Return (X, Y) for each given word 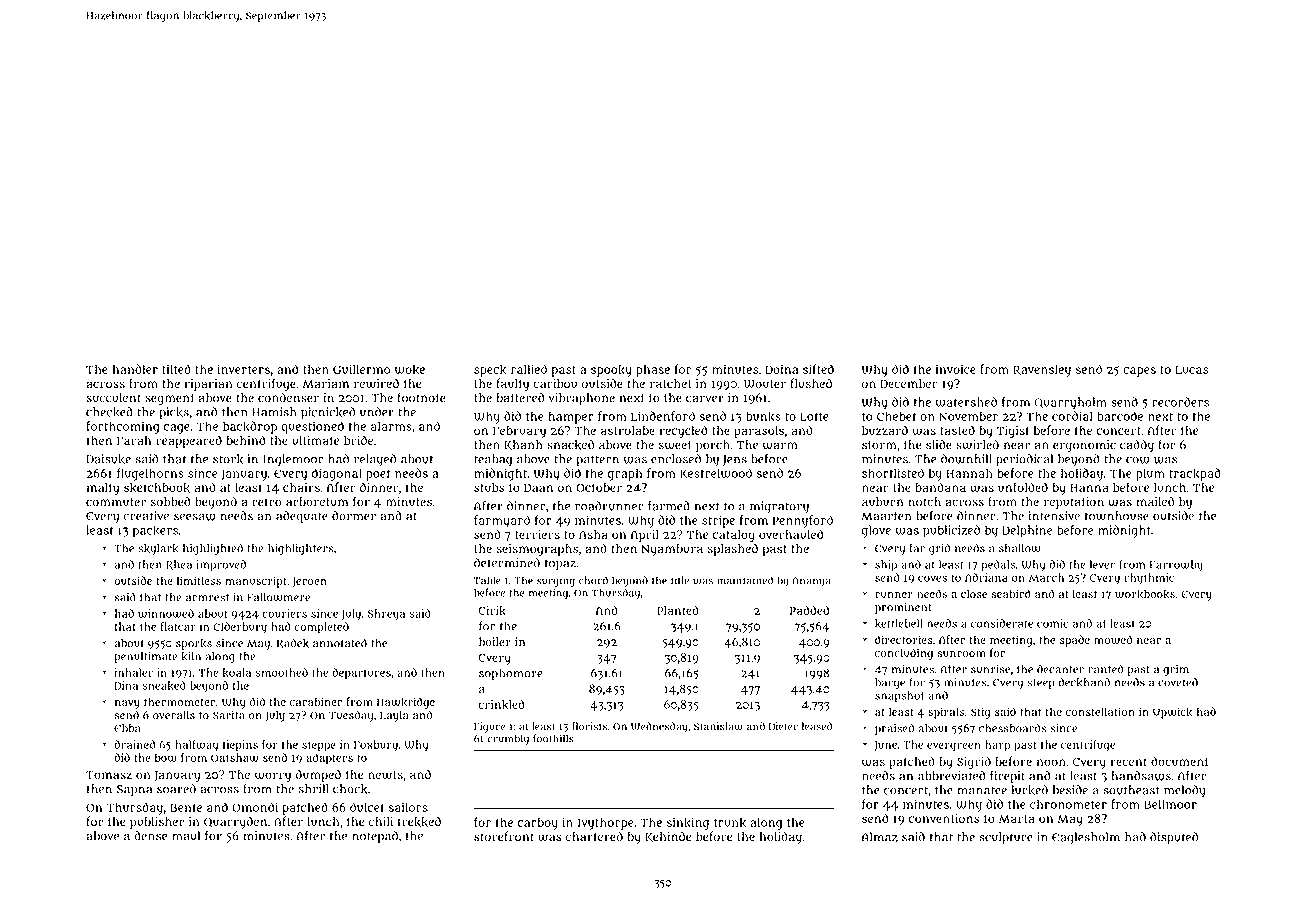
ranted (1105, 669)
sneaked (164, 686)
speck (490, 371)
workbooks (1145, 594)
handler (135, 369)
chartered (594, 836)
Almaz (880, 837)
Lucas (1191, 369)
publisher (157, 823)
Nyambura (672, 550)
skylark (158, 549)
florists (589, 726)
